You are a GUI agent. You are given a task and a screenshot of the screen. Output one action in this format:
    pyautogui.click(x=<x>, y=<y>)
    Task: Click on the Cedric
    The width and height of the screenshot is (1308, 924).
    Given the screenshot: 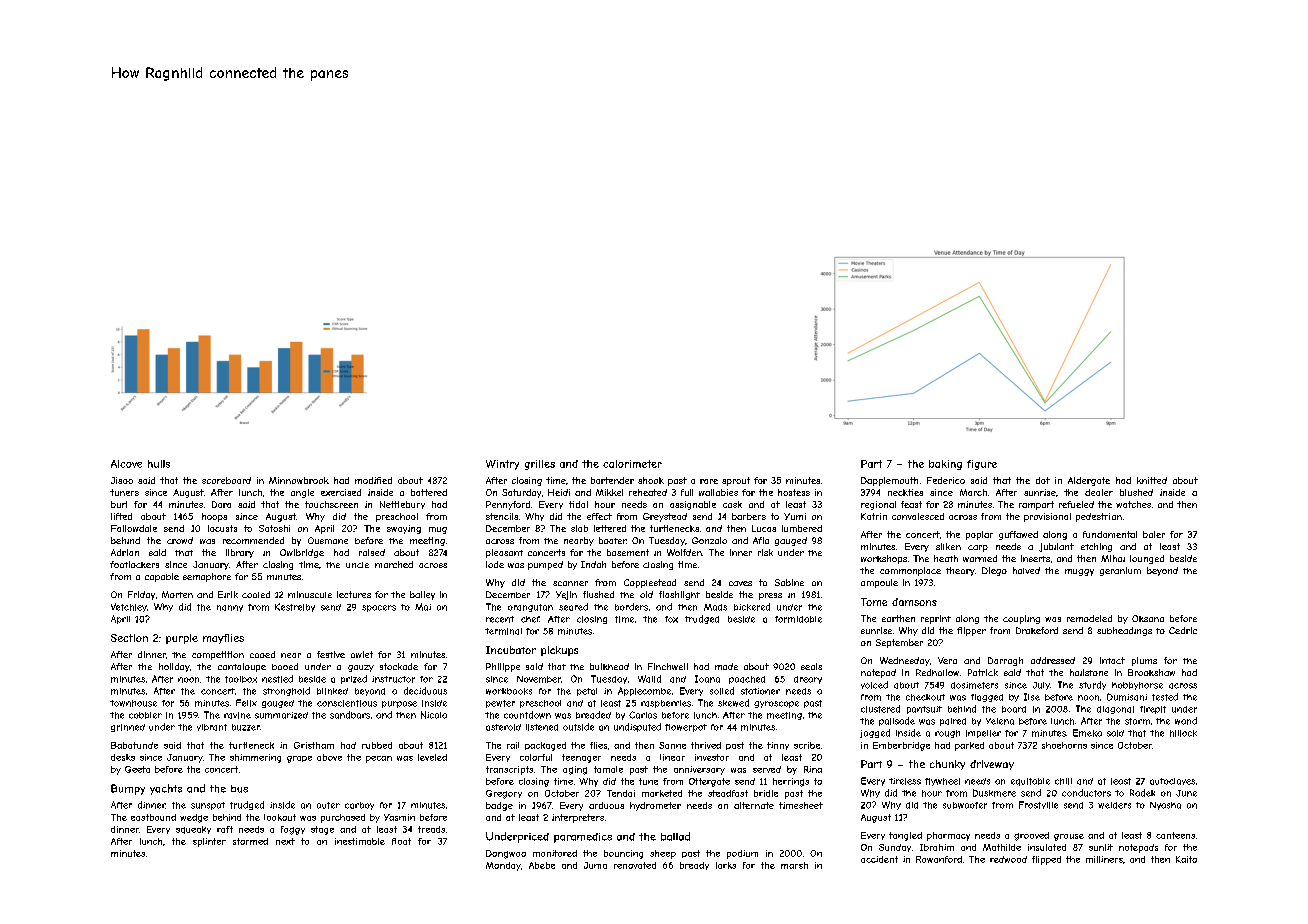 What is the action you would take?
    pyautogui.click(x=1183, y=630)
